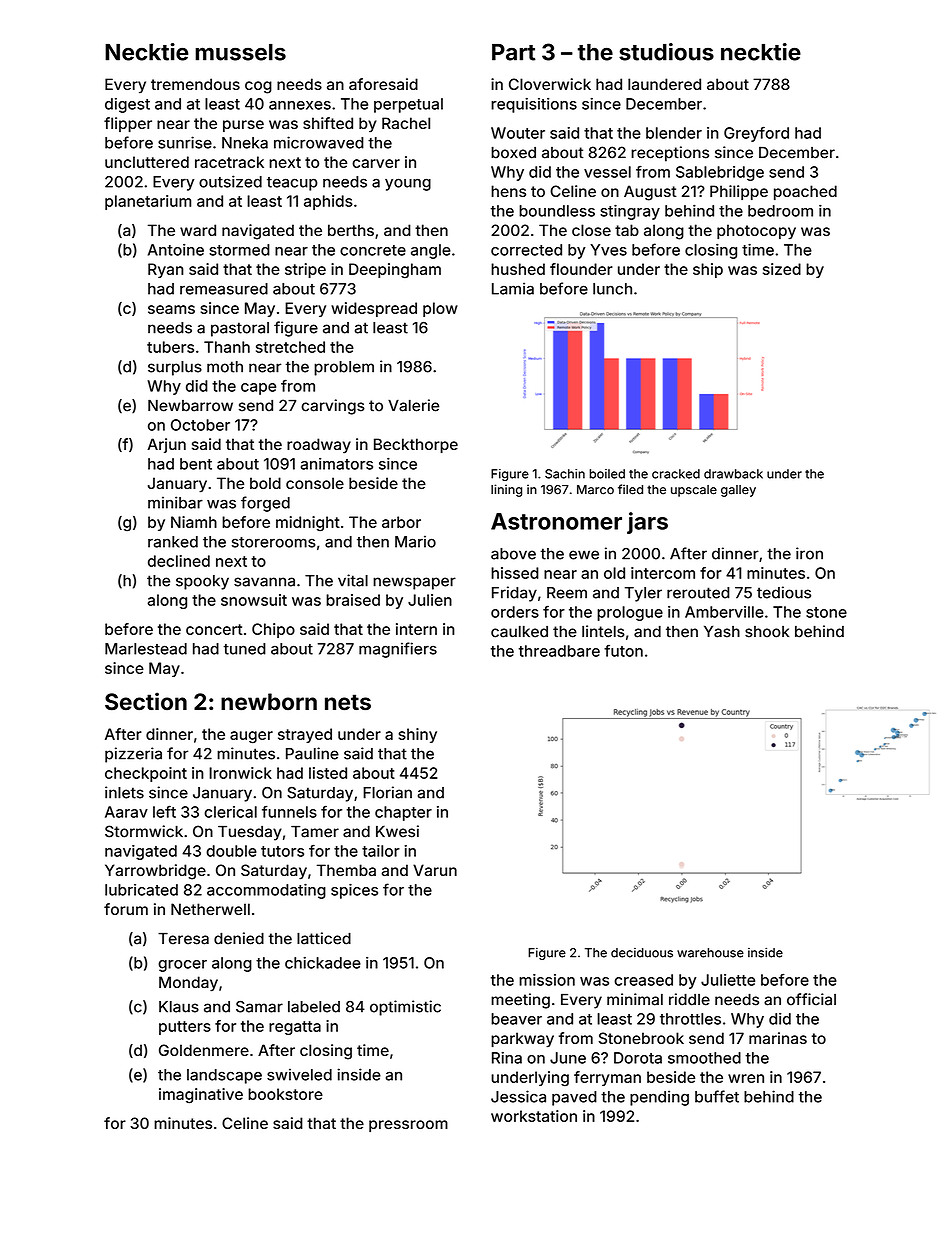  What do you see at coordinates (674, 133) in the document?
I see `blender` at bounding box center [674, 133].
